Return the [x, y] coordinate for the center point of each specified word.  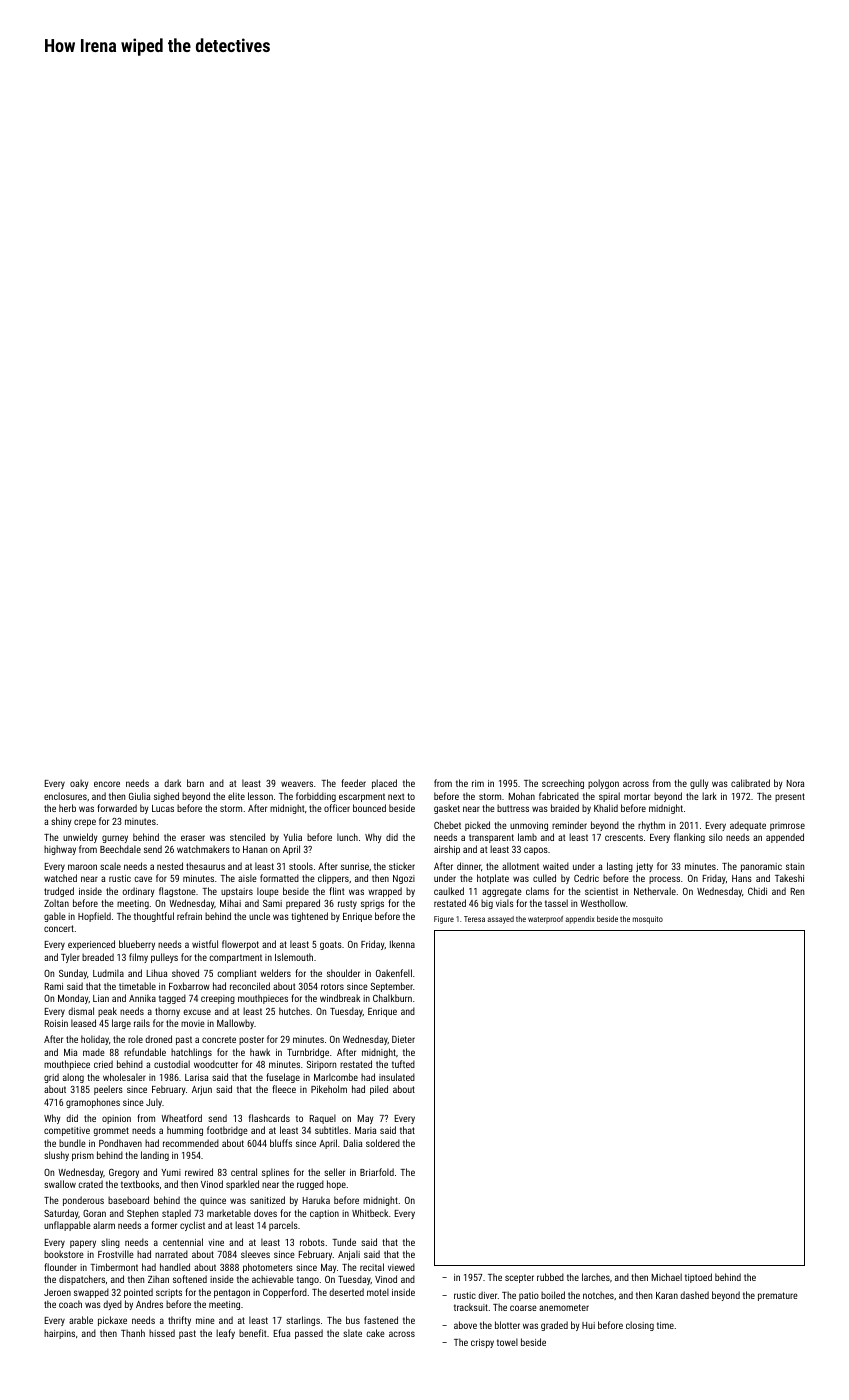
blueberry [137, 945]
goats [331, 945]
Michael [667, 1277]
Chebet [447, 825]
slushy [56, 1156]
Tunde [344, 1242]
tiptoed [698, 1278]
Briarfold [377, 1172]
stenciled [247, 837]
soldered [383, 1143]
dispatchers [82, 1280]
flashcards [269, 1118]
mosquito [648, 920]
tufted [403, 1064]
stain [795, 866]
